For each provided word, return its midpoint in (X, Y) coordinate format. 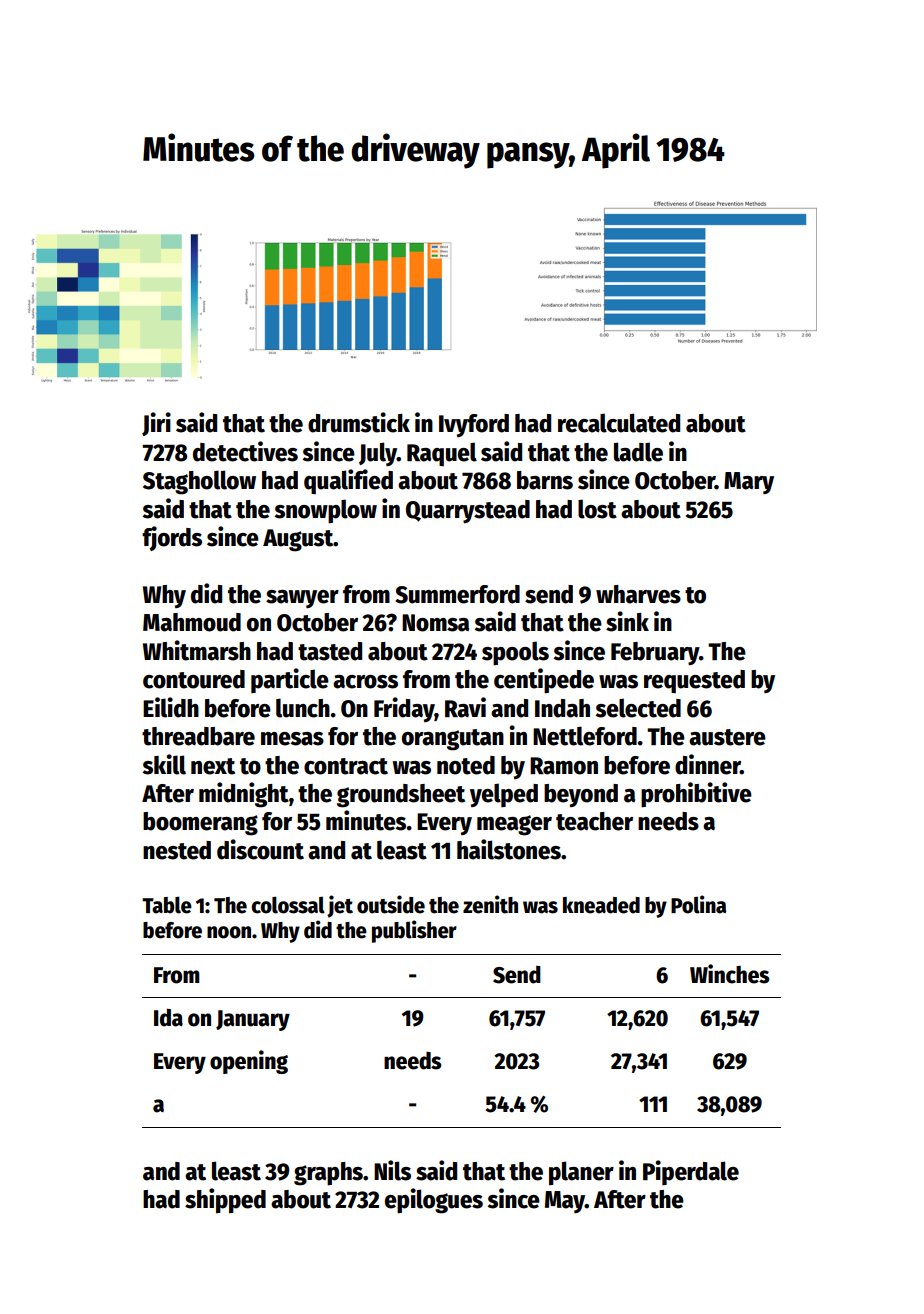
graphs (328, 1174)
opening (249, 1062)
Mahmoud (192, 622)
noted (466, 765)
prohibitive (696, 795)
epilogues (434, 1201)
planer (581, 1173)
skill (164, 764)
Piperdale (691, 1172)
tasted (330, 651)
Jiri (156, 424)
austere (727, 737)
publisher (414, 931)
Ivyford (474, 425)
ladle (638, 452)
